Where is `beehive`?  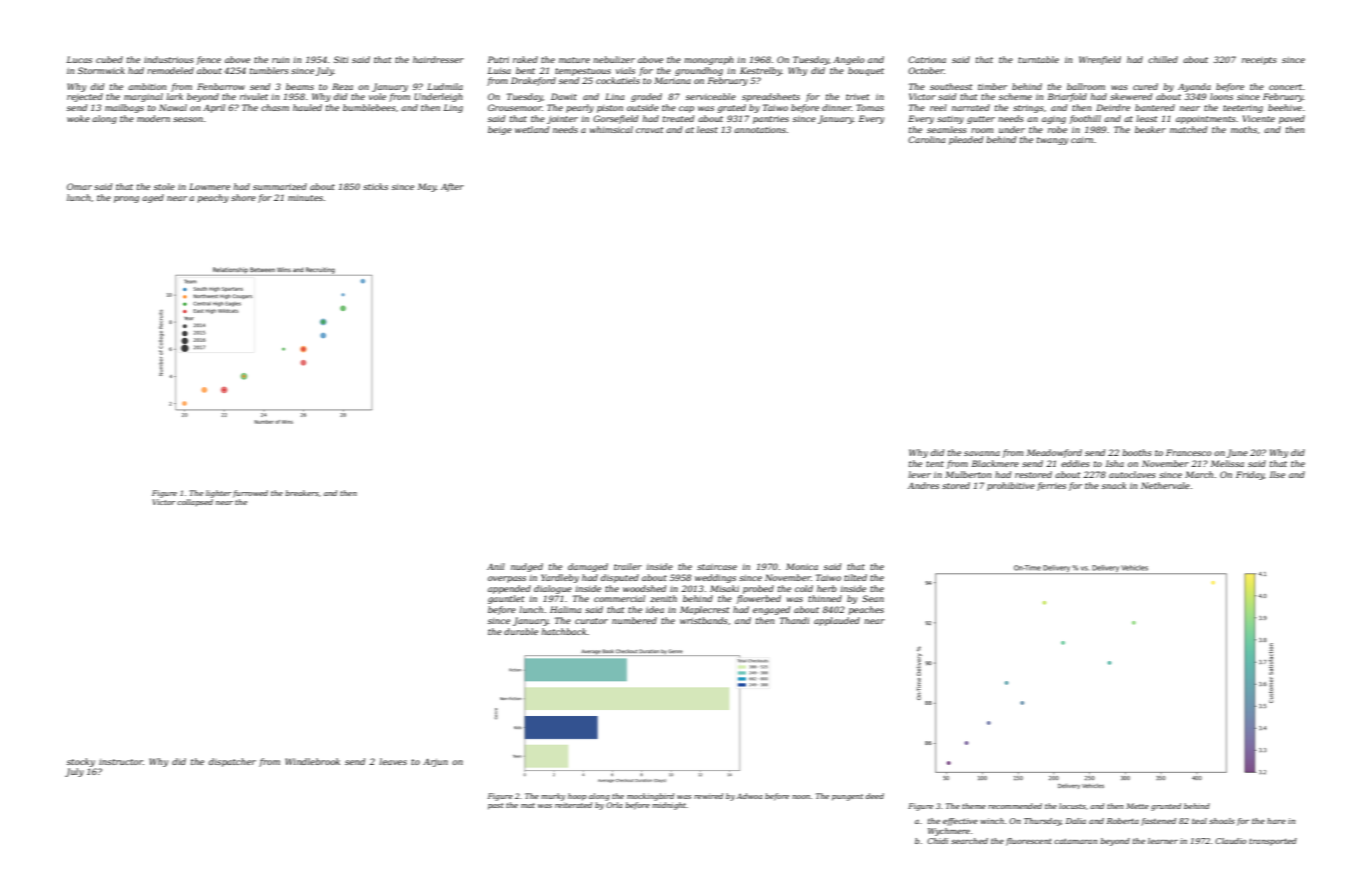 beehive is located at coordinates (1285, 107).
